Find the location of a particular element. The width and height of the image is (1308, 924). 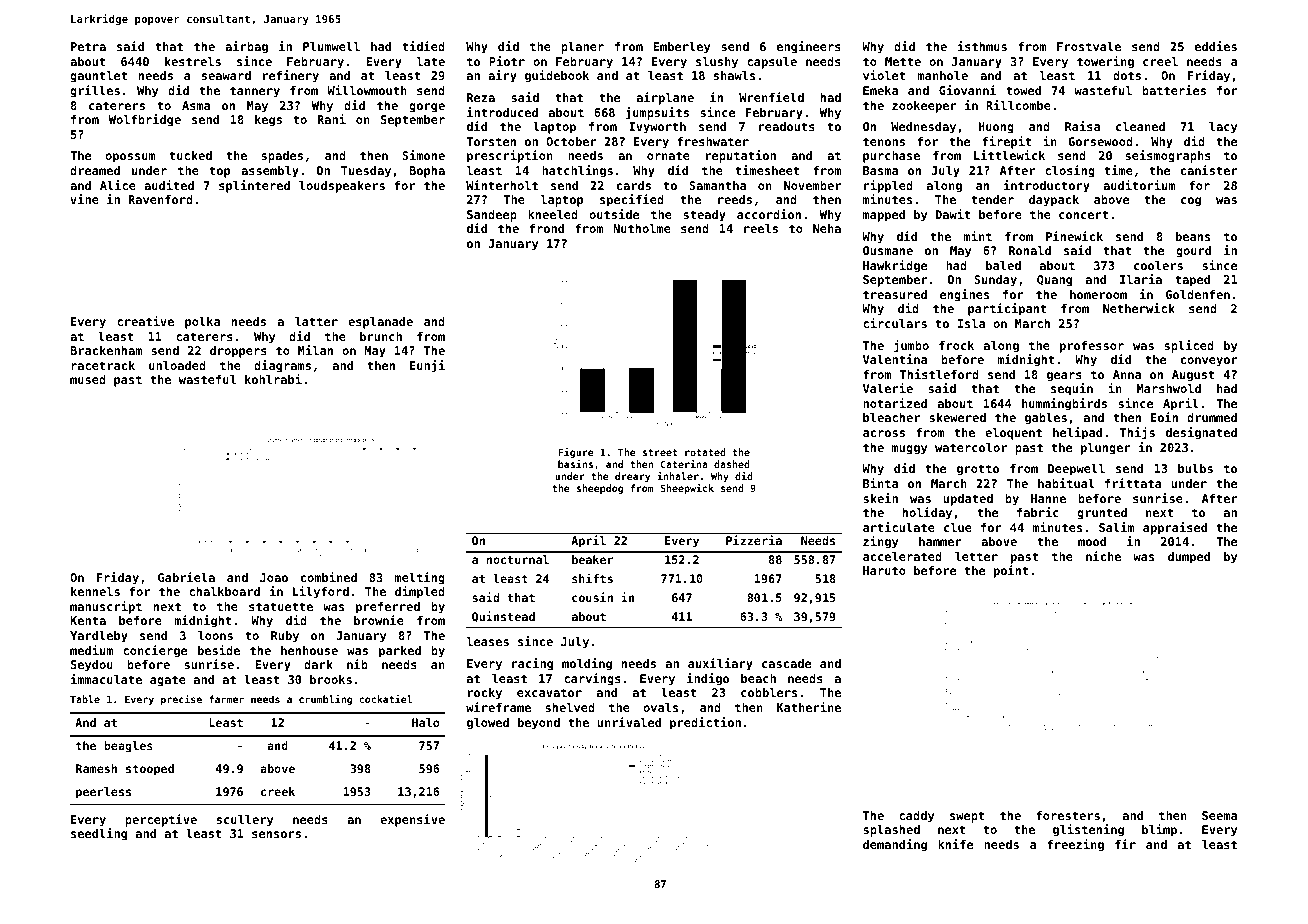

Anna is located at coordinates (1127, 374).
